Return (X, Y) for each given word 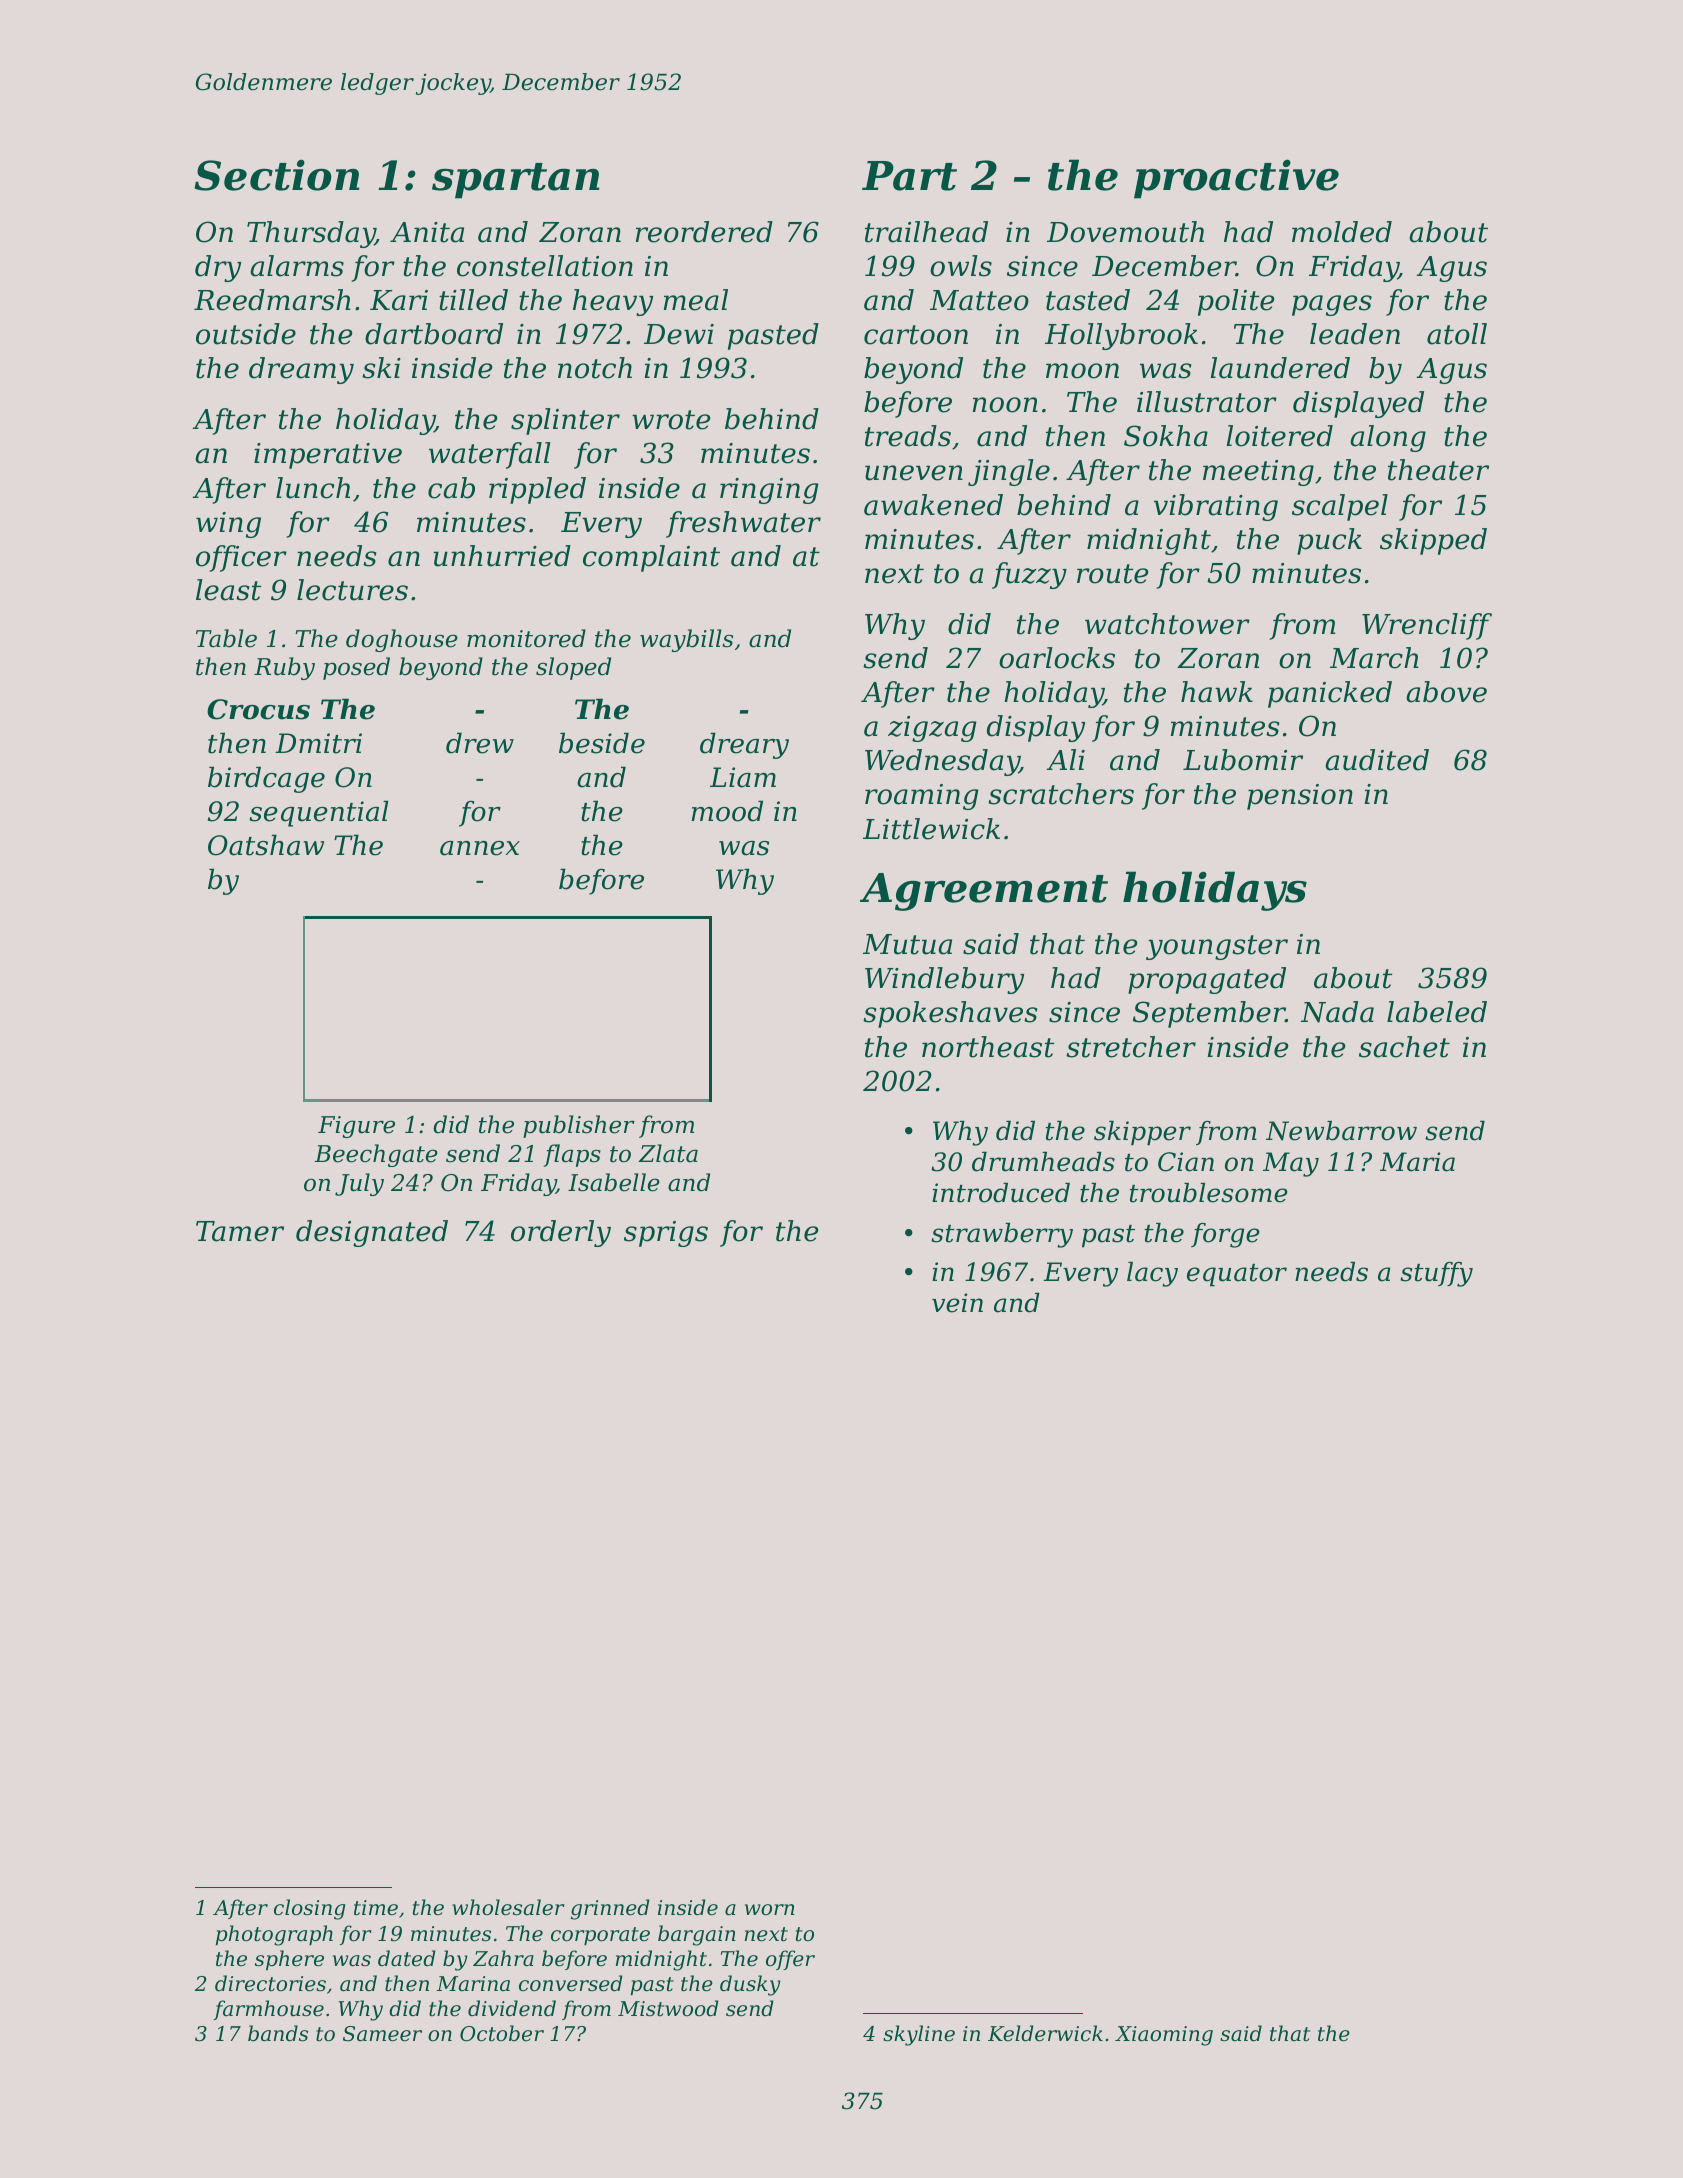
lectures (352, 590)
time (376, 1908)
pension (1300, 797)
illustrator (1207, 402)
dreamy (301, 370)
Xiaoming (1164, 2036)
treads (908, 436)
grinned (610, 1909)
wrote (671, 420)
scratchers (1061, 794)
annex (480, 848)
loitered (1279, 436)
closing (309, 1909)
